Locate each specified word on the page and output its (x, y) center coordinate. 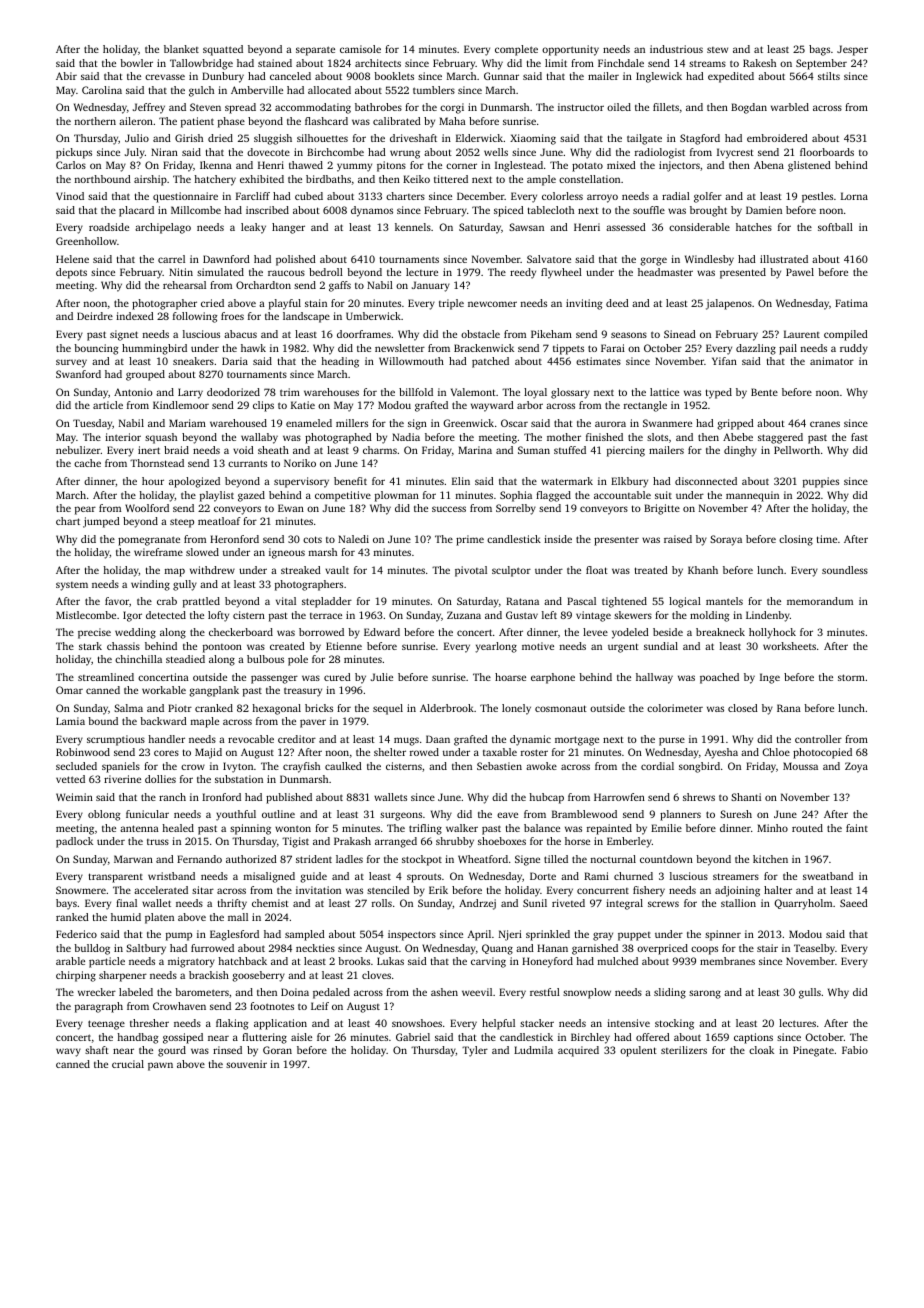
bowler (136, 63)
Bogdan (749, 108)
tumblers (434, 90)
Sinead (680, 334)
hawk (253, 348)
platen (159, 918)
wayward (492, 406)
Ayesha (721, 753)
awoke (541, 766)
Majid (208, 753)
